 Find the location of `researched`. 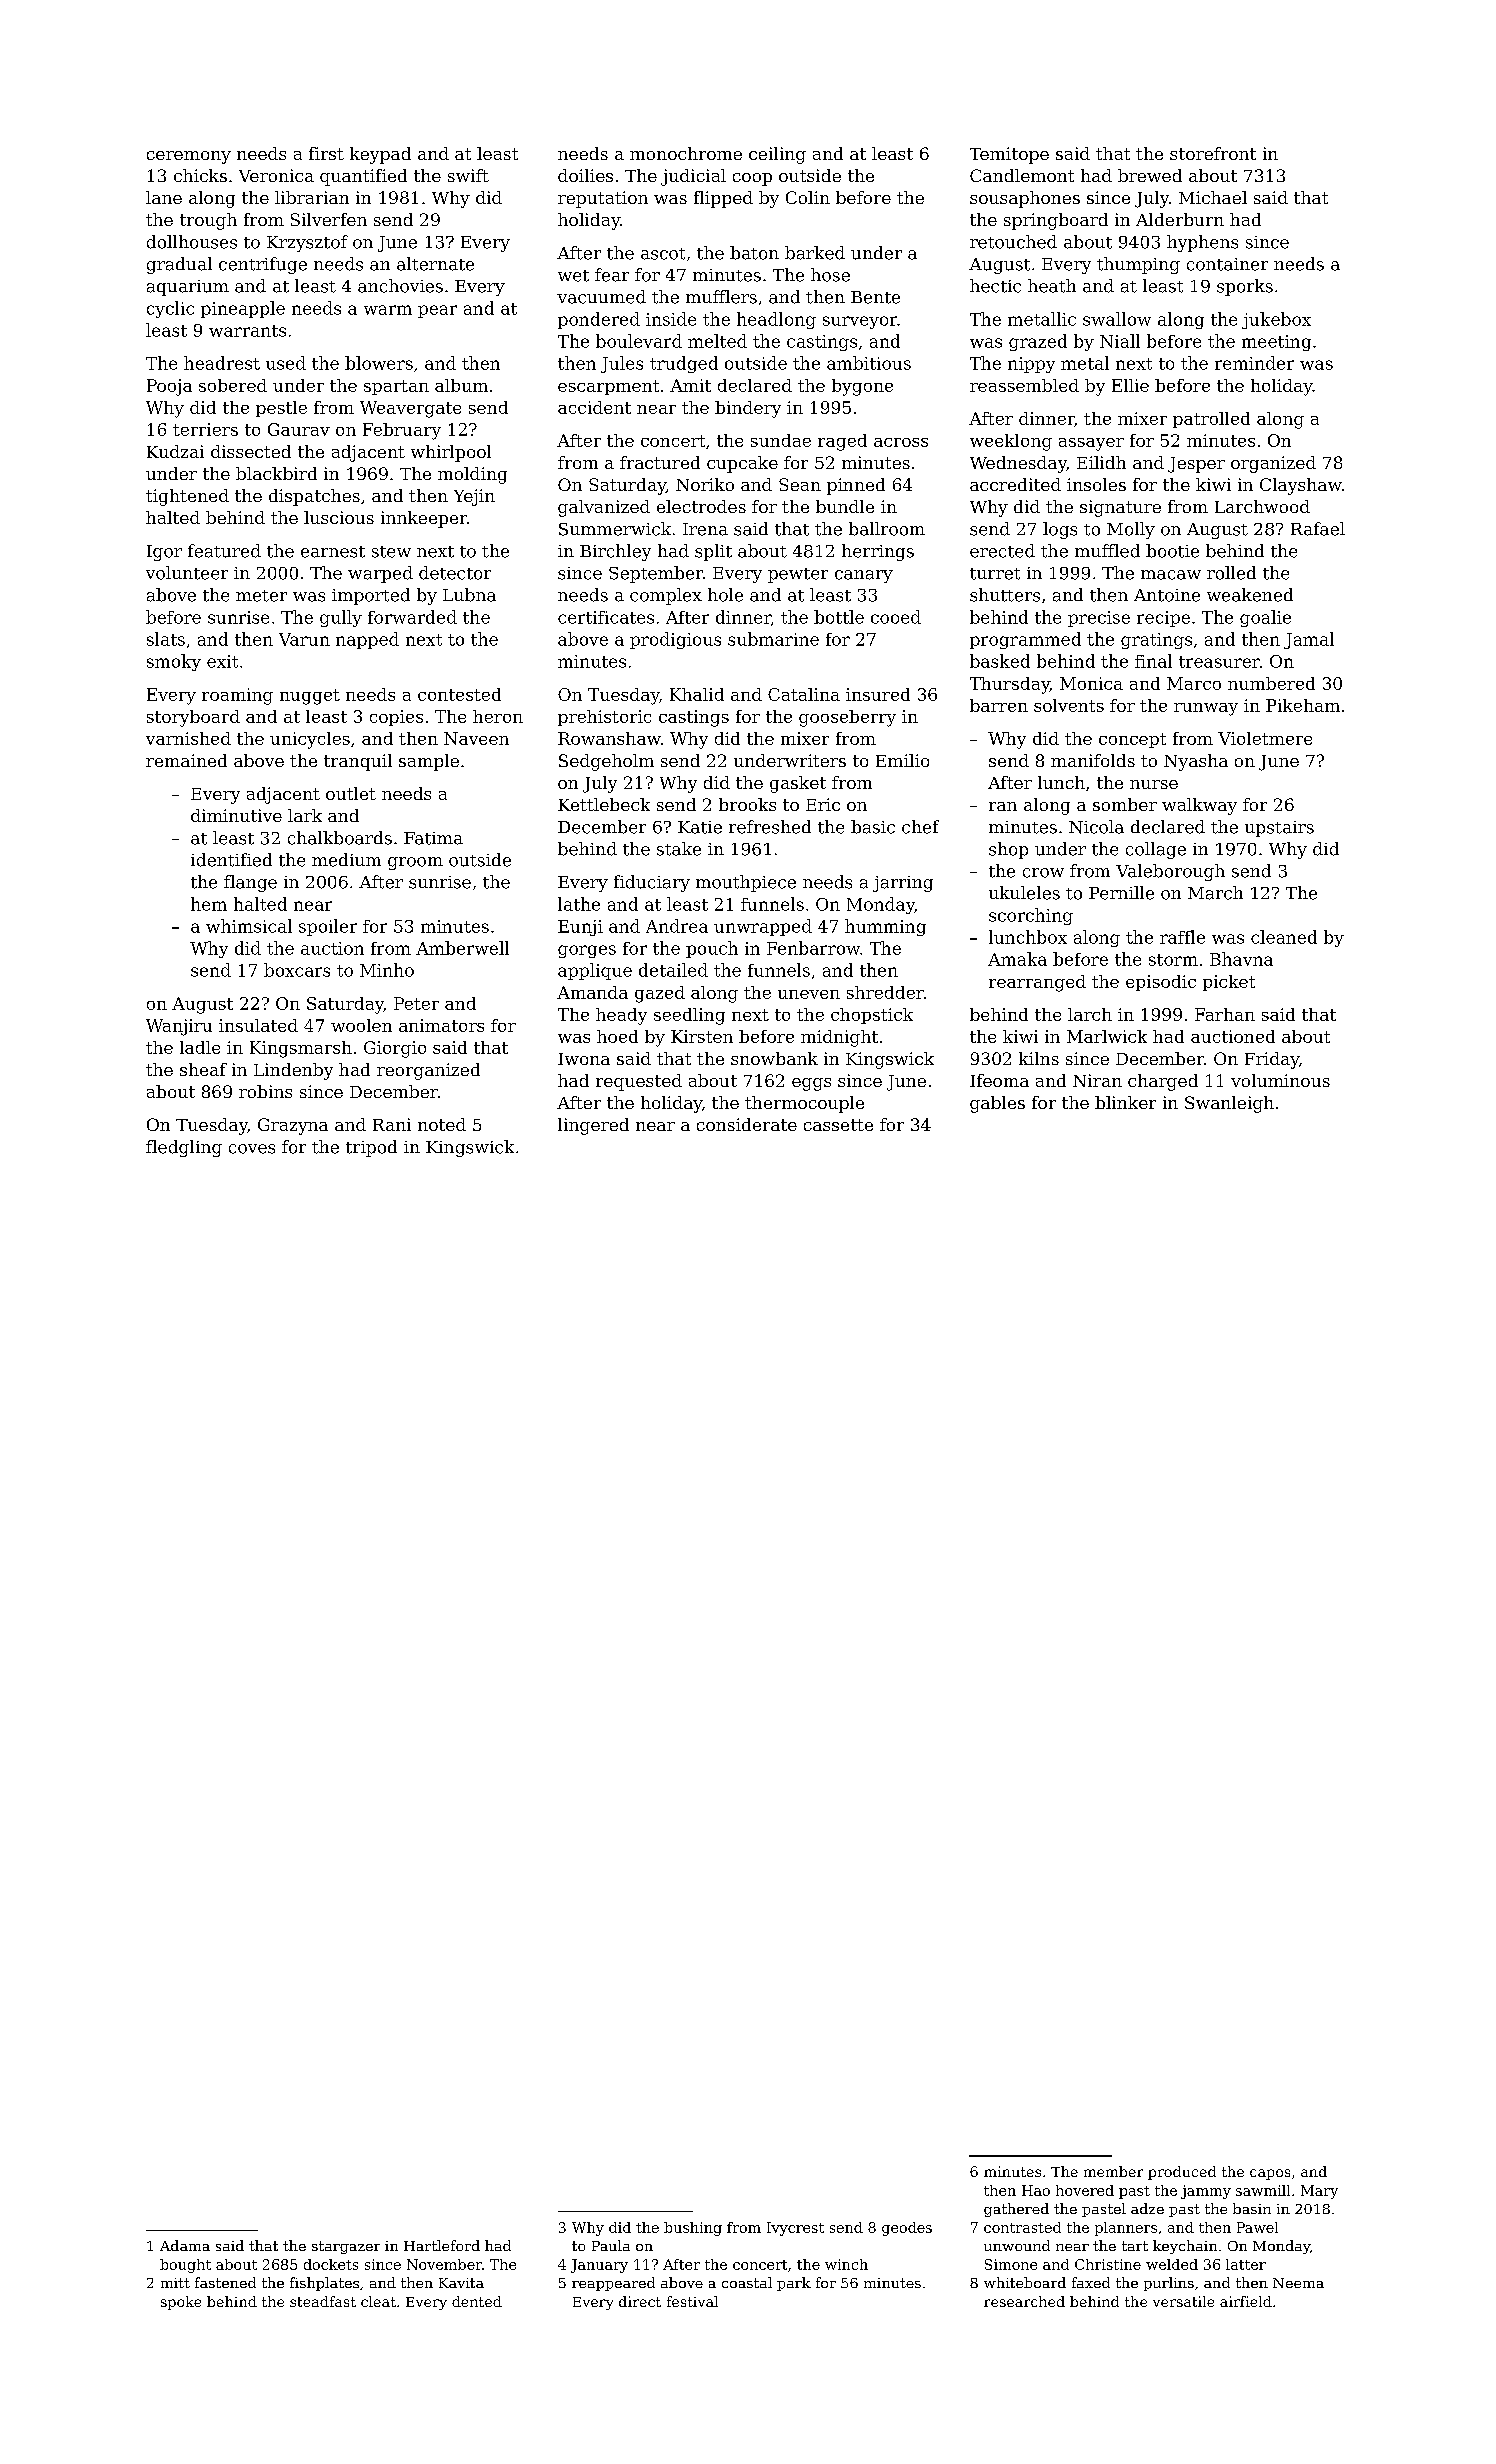

researched is located at coordinates (1024, 2301).
